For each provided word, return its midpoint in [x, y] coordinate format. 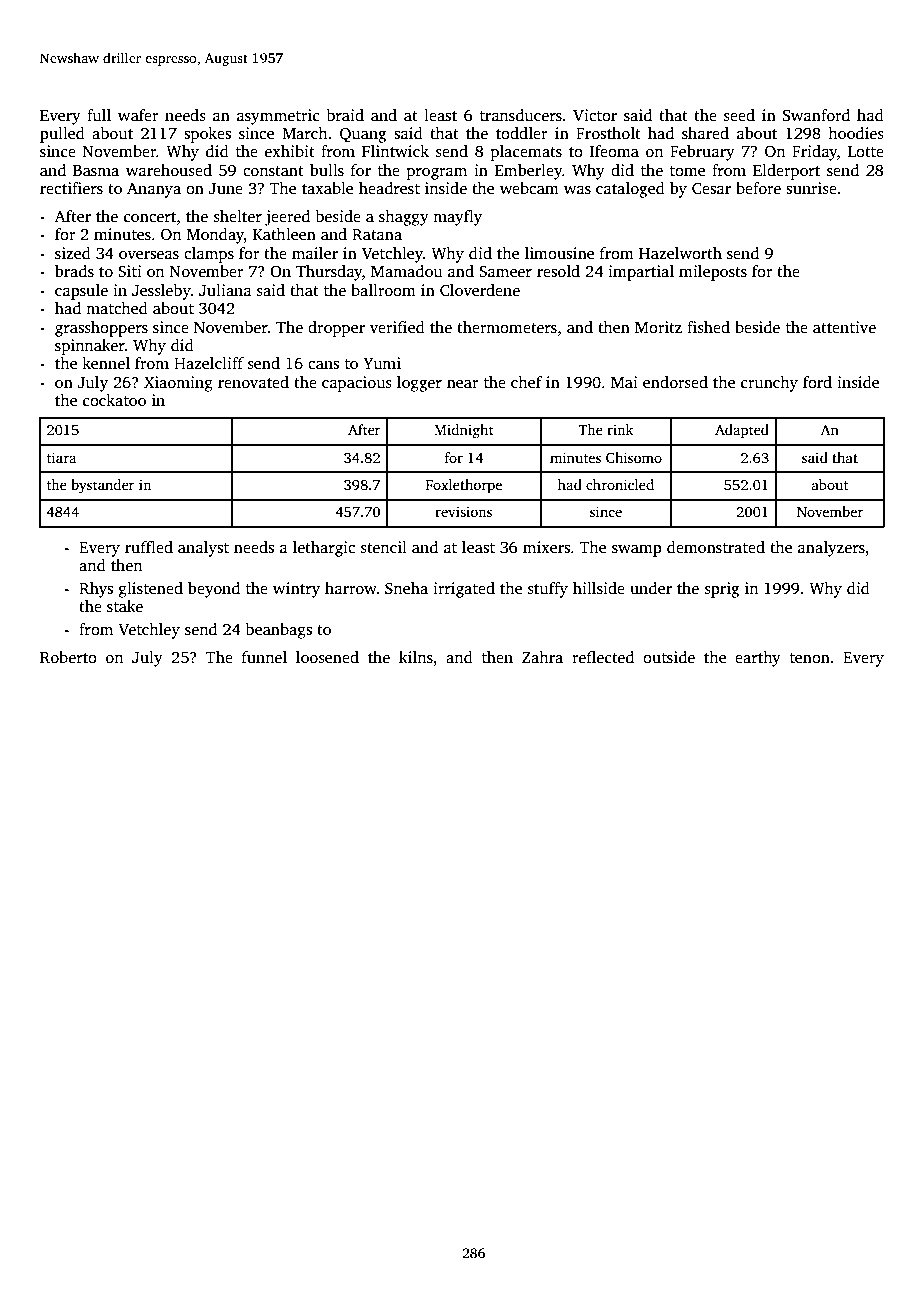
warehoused [169, 170]
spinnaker [90, 347]
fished [708, 327]
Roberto [68, 657]
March [305, 133]
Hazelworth [680, 253]
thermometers [507, 327]
